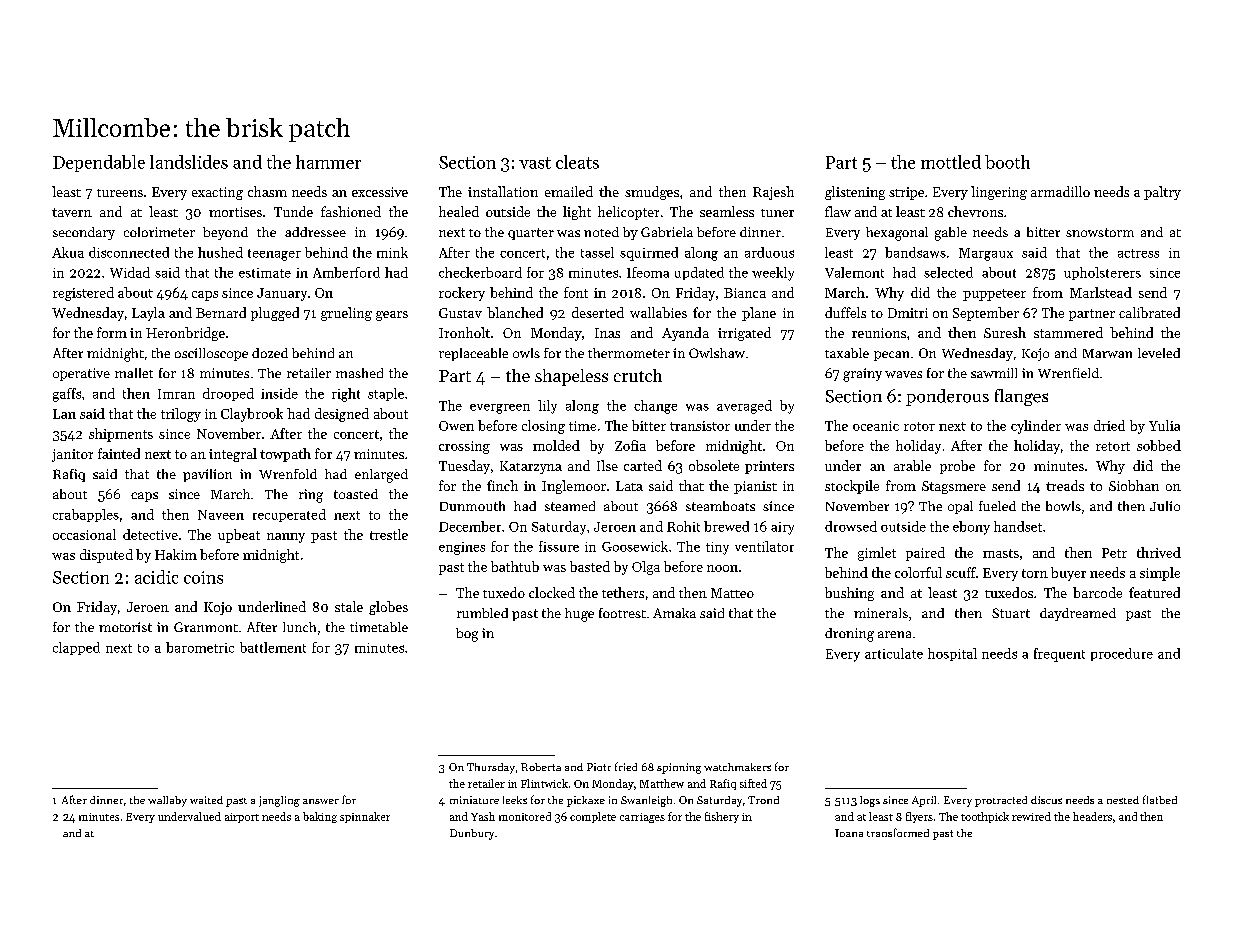 This screenshot has width=1233, height=952. Describe the element at coordinates (200, 647) in the screenshot. I see `barometric` at that location.
